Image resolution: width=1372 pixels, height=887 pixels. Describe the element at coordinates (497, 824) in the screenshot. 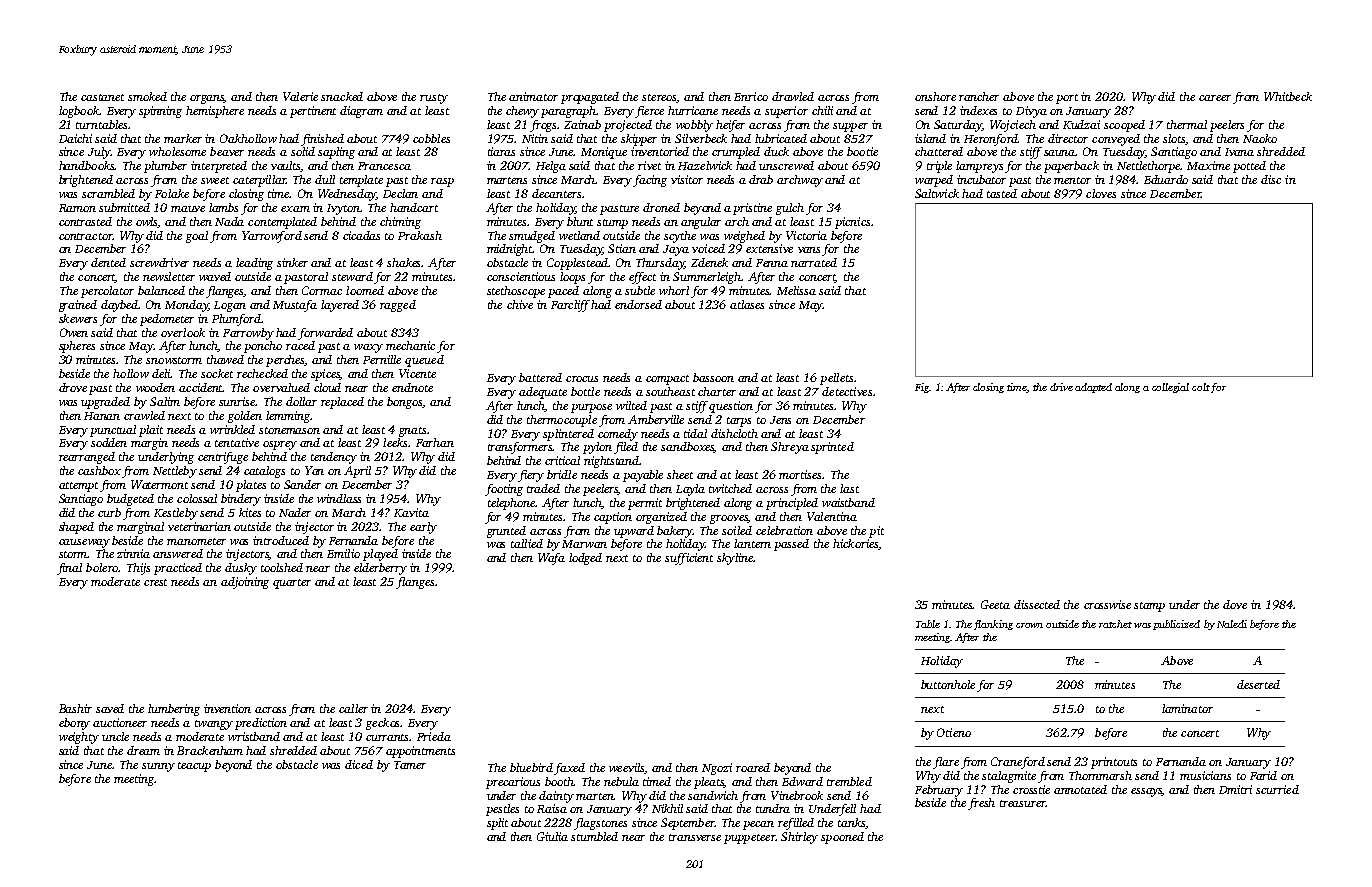

I see `split` at that location.
